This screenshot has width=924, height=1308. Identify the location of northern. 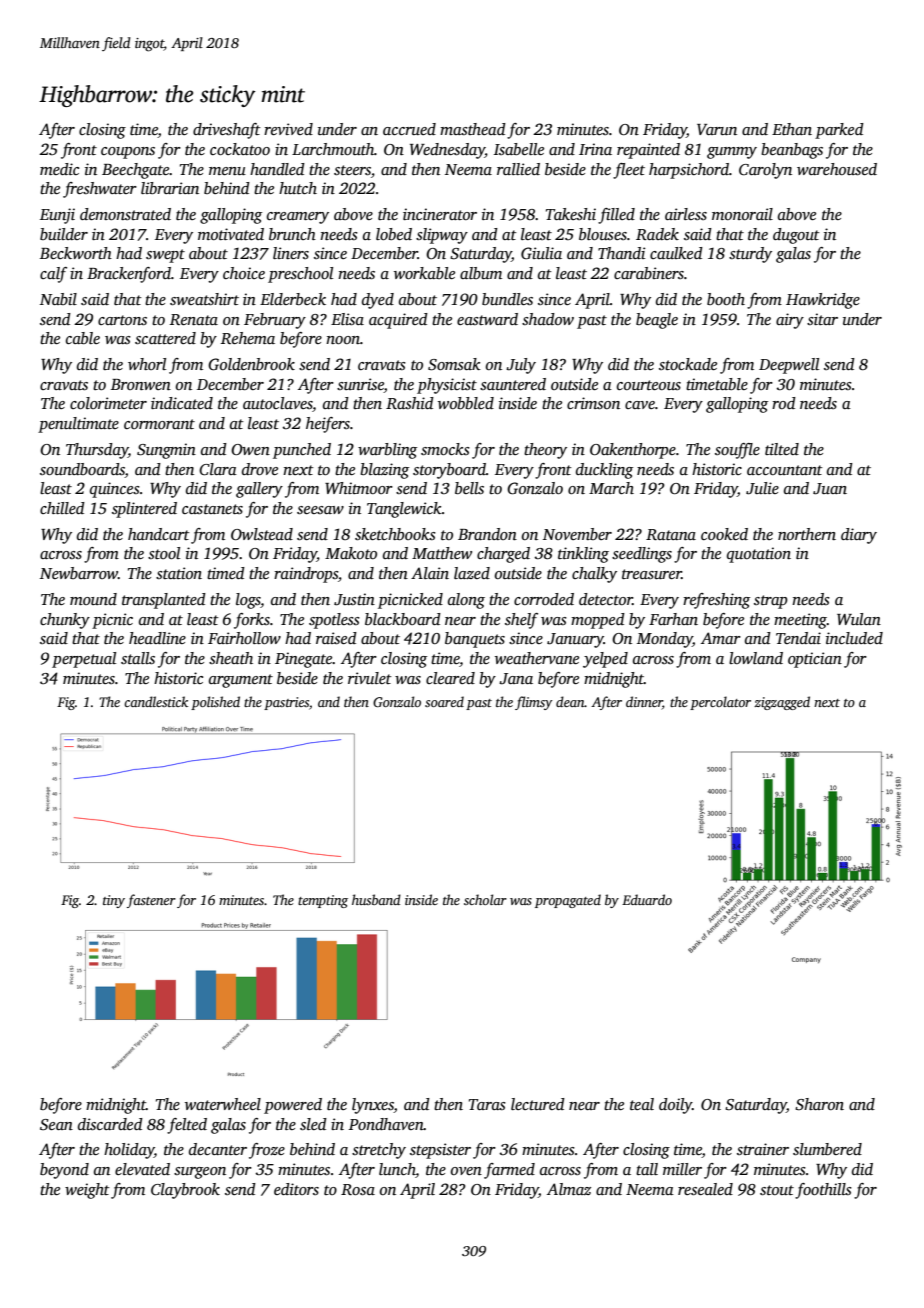
(807, 534).
